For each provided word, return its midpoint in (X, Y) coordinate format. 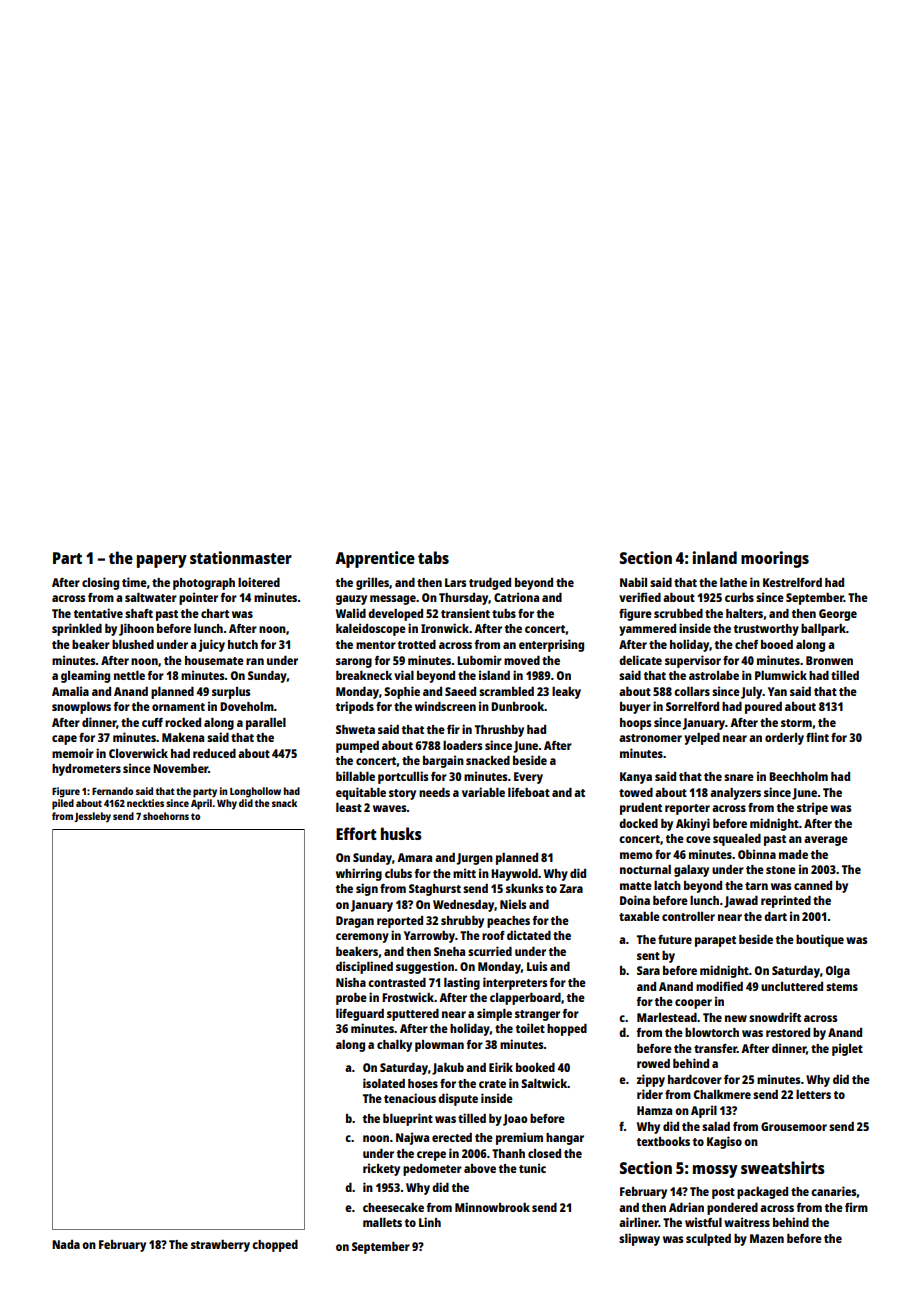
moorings (775, 559)
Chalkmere (722, 1094)
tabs (433, 557)
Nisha (351, 982)
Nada (66, 1244)
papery (162, 561)
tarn (756, 886)
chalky (394, 1046)
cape (64, 740)
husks (401, 833)
